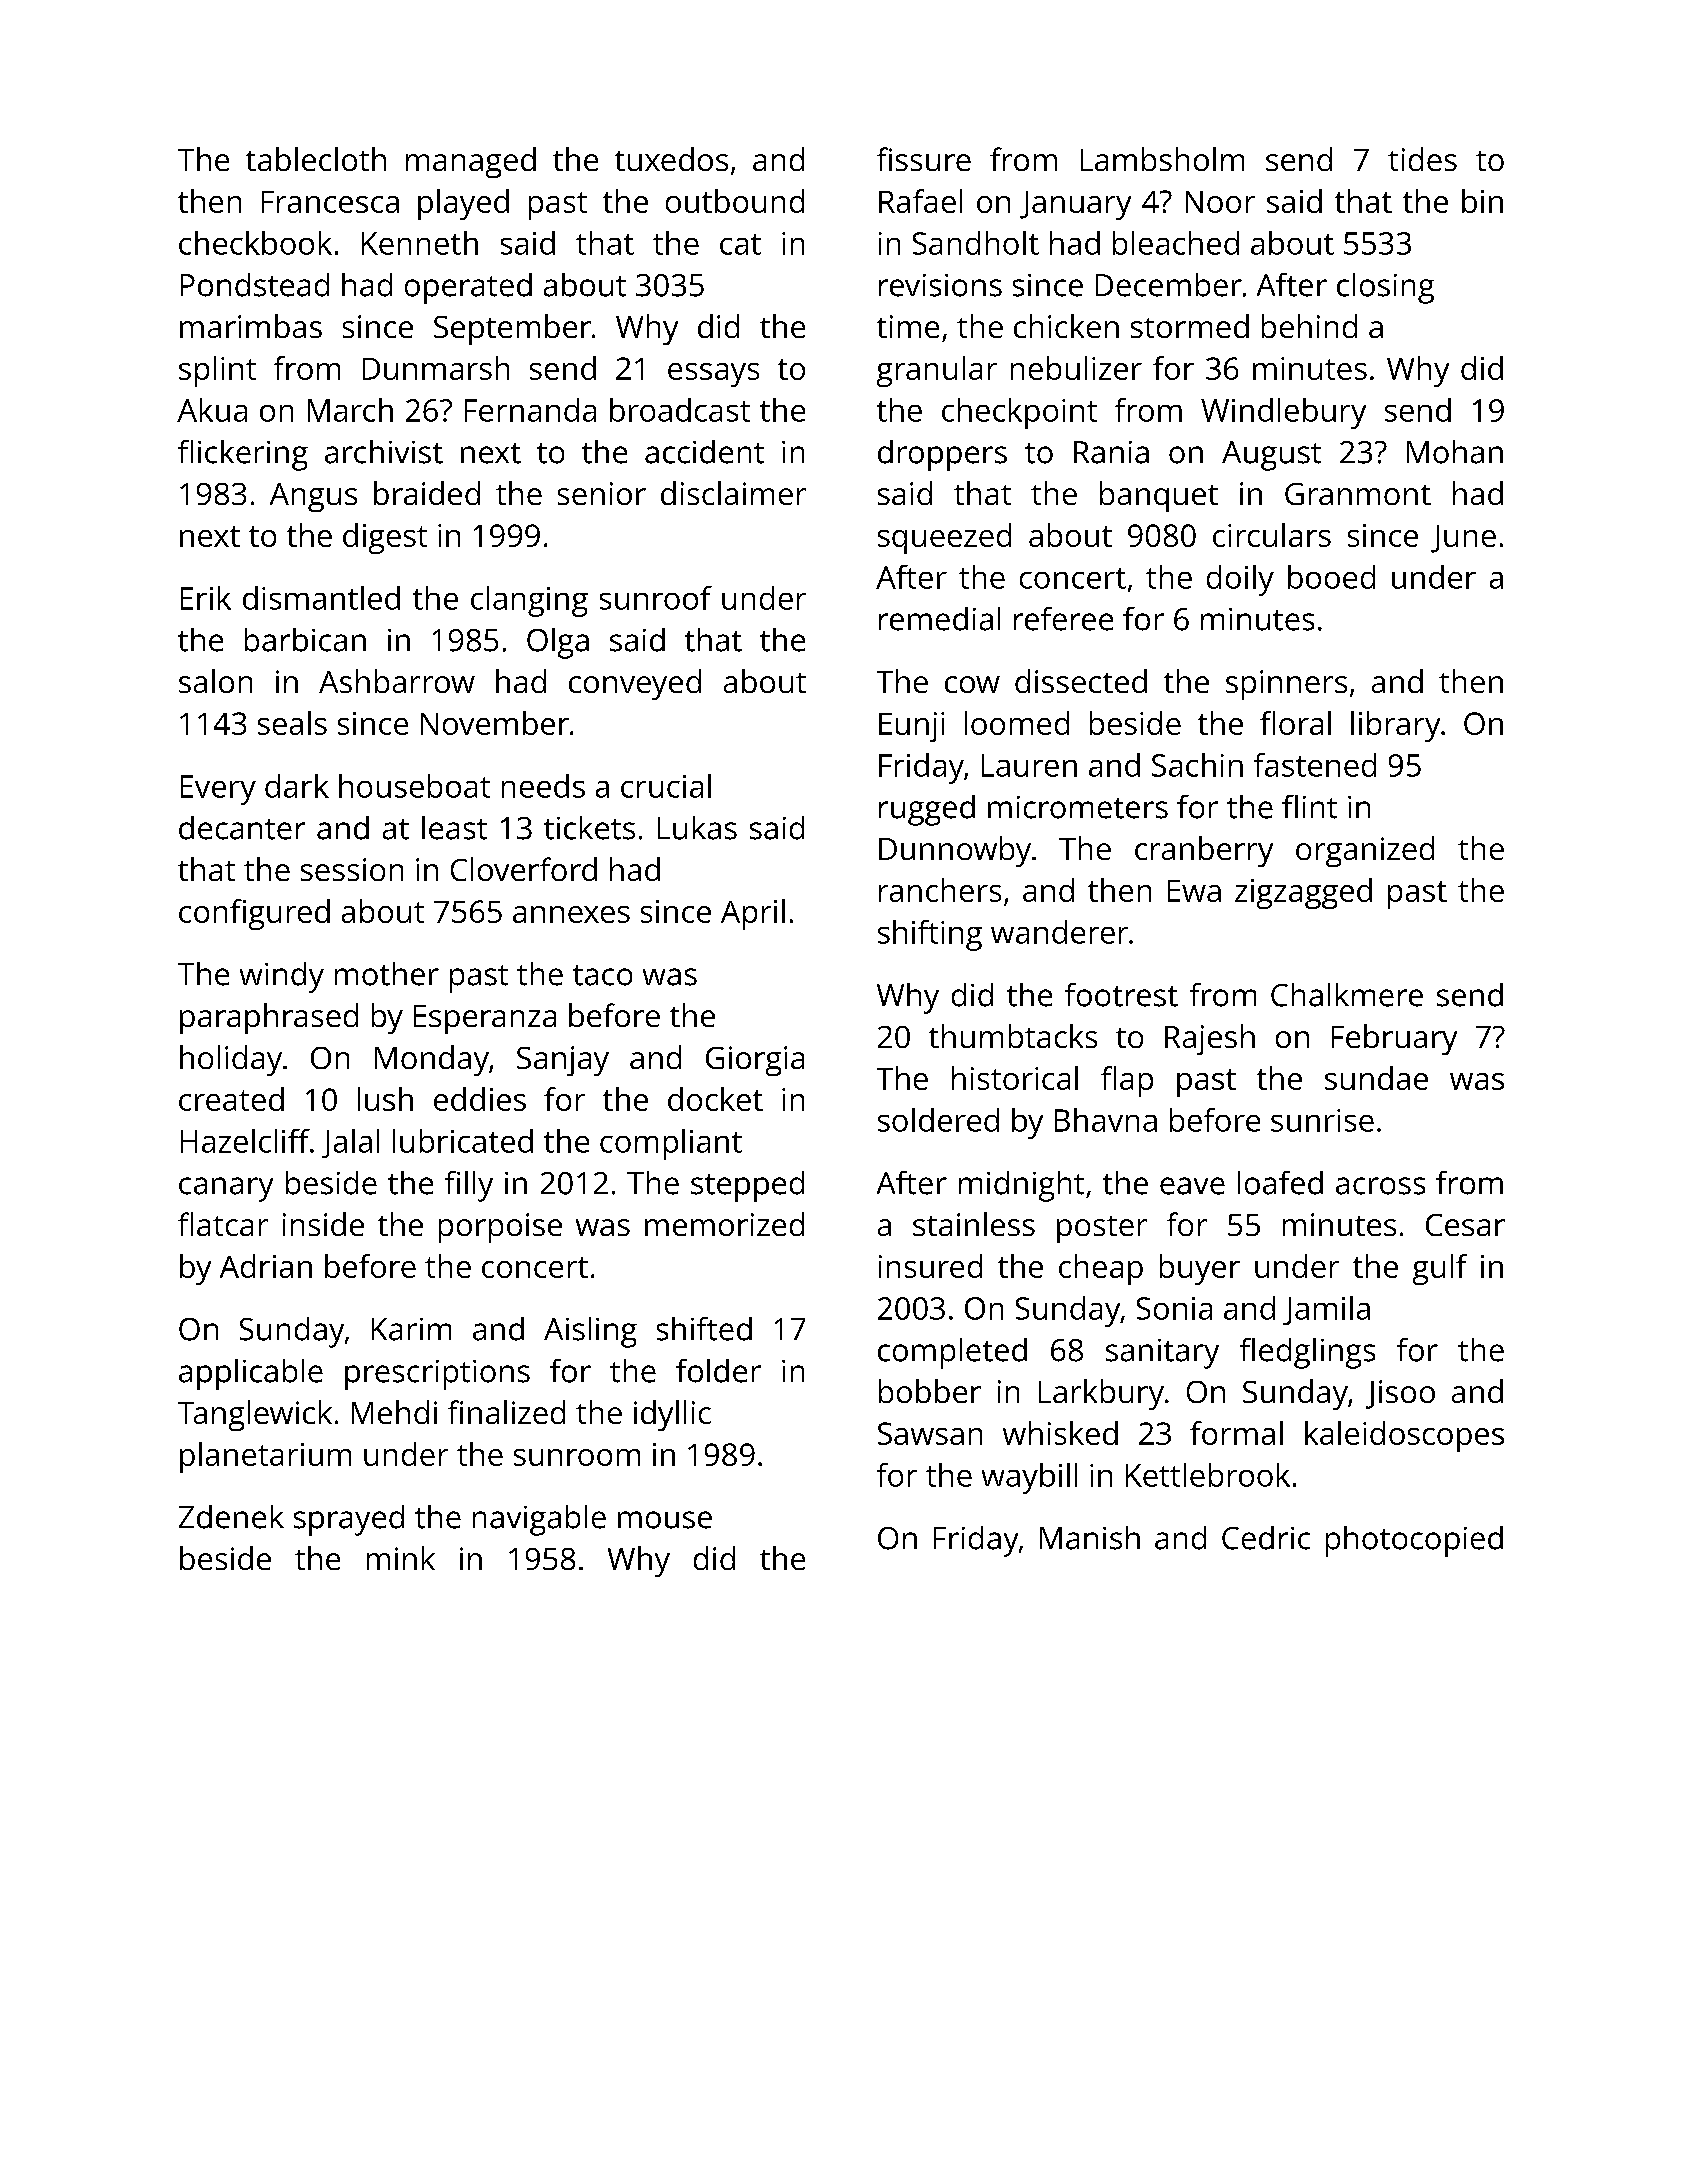 This document has height=2178, width=1683. What do you see at coordinates (924, 159) in the document?
I see `fissure` at bounding box center [924, 159].
